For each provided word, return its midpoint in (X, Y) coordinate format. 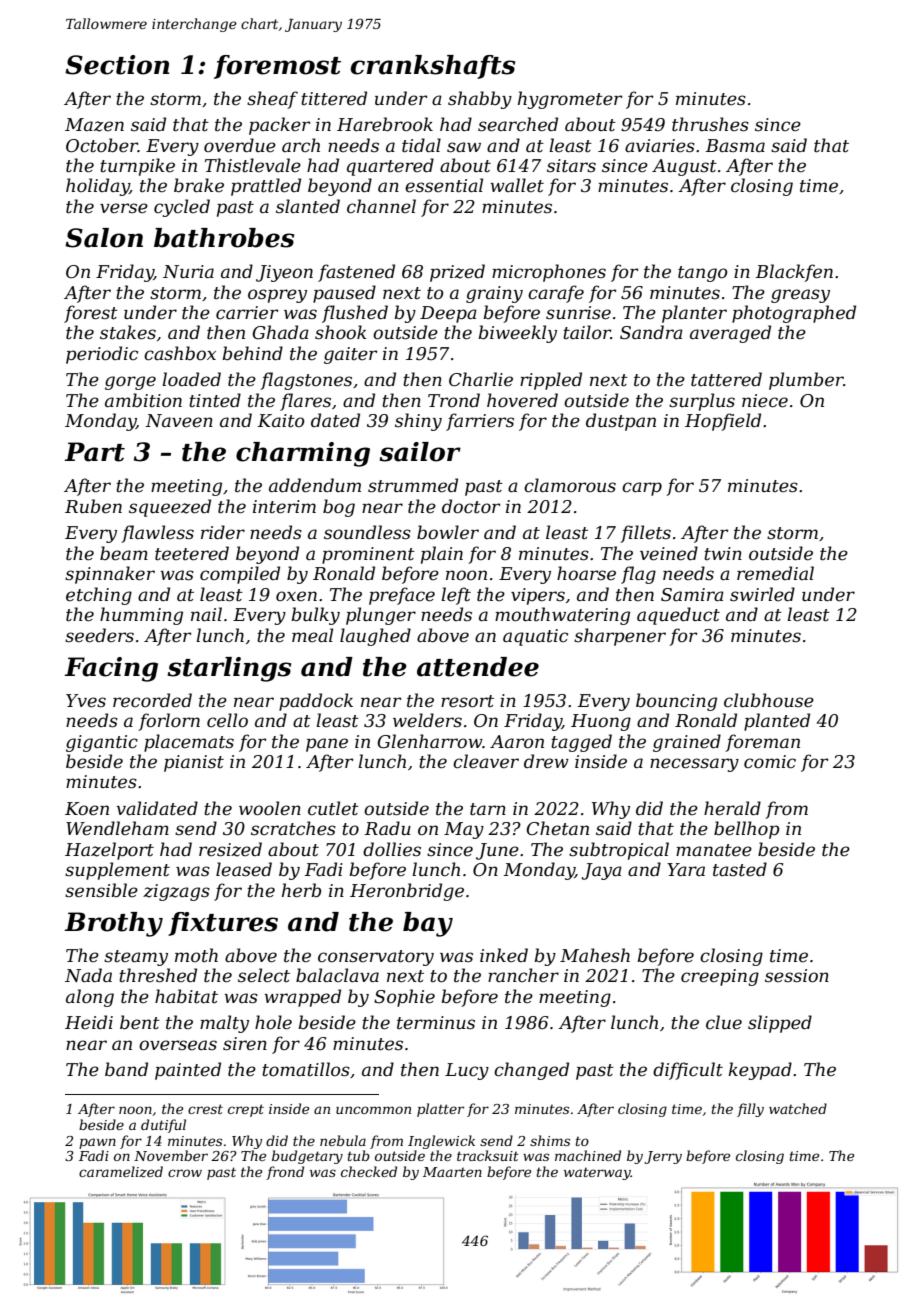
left (456, 596)
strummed (413, 485)
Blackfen (794, 273)
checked (369, 1171)
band (126, 1069)
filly (750, 1110)
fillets (645, 534)
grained (687, 743)
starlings (229, 669)
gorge (130, 383)
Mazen (94, 125)
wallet (517, 185)
